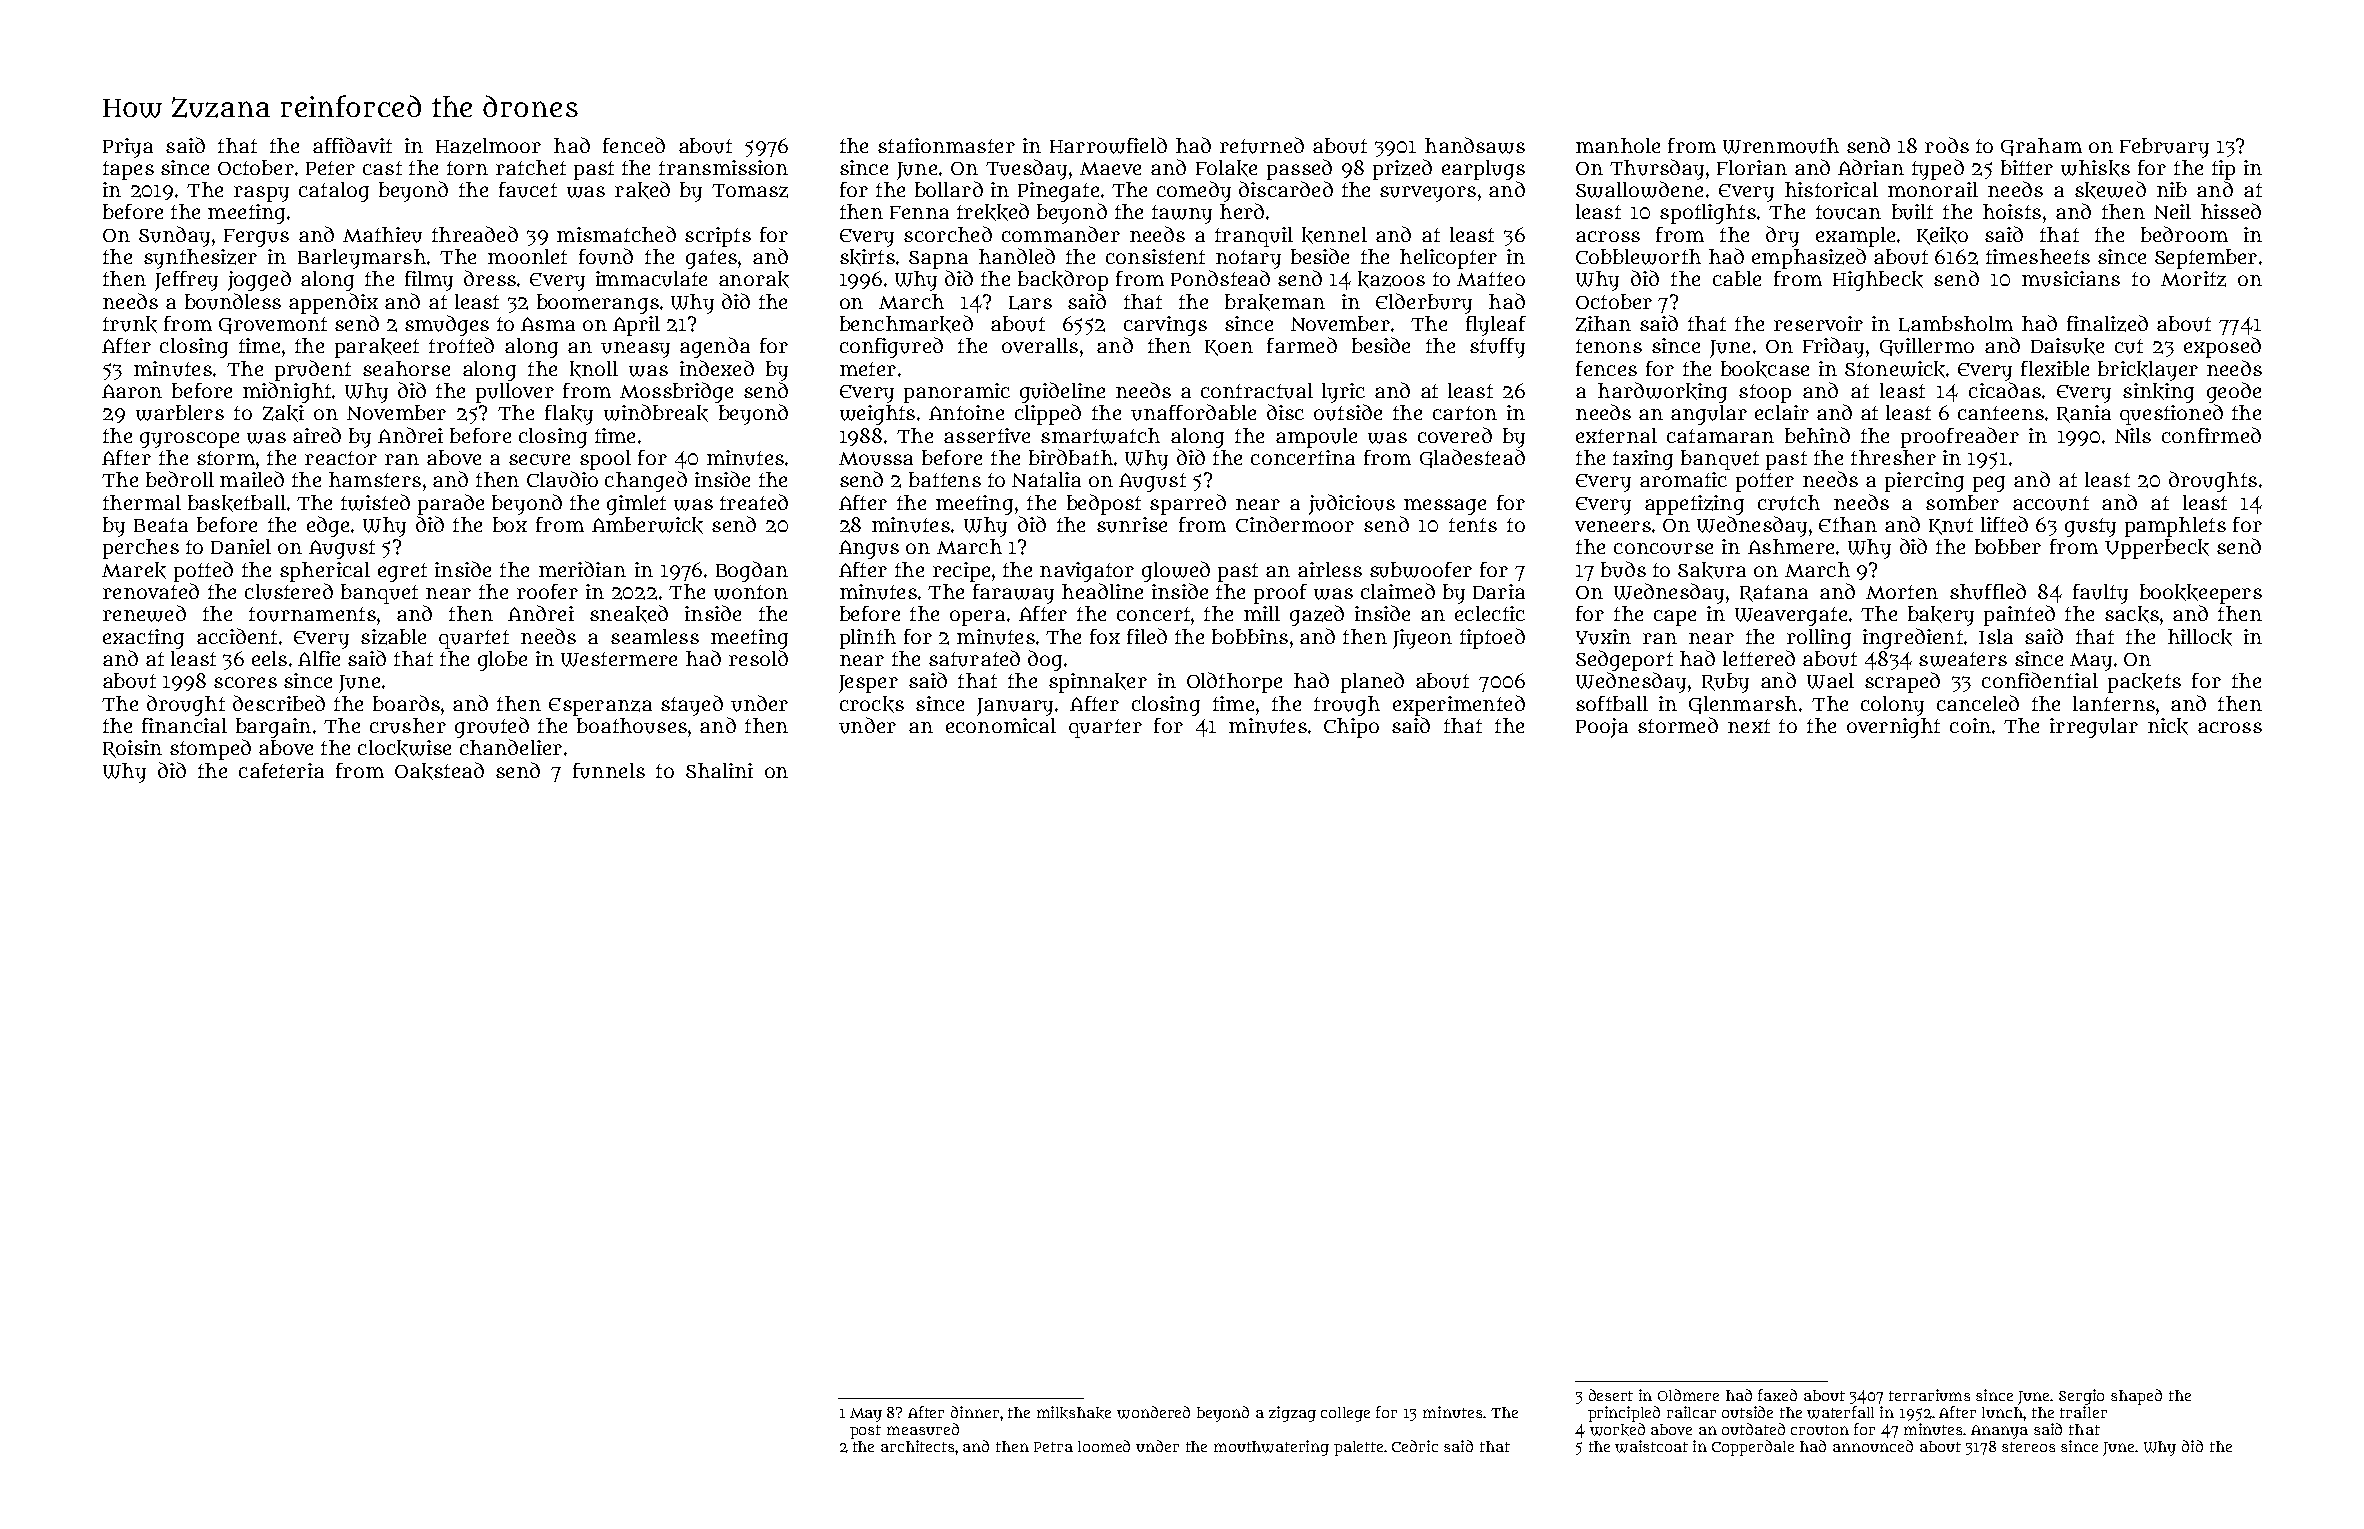 This document has height=1529, width=2364. What do you see at coordinates (1104, 1446) in the document?
I see `loomed` at bounding box center [1104, 1446].
